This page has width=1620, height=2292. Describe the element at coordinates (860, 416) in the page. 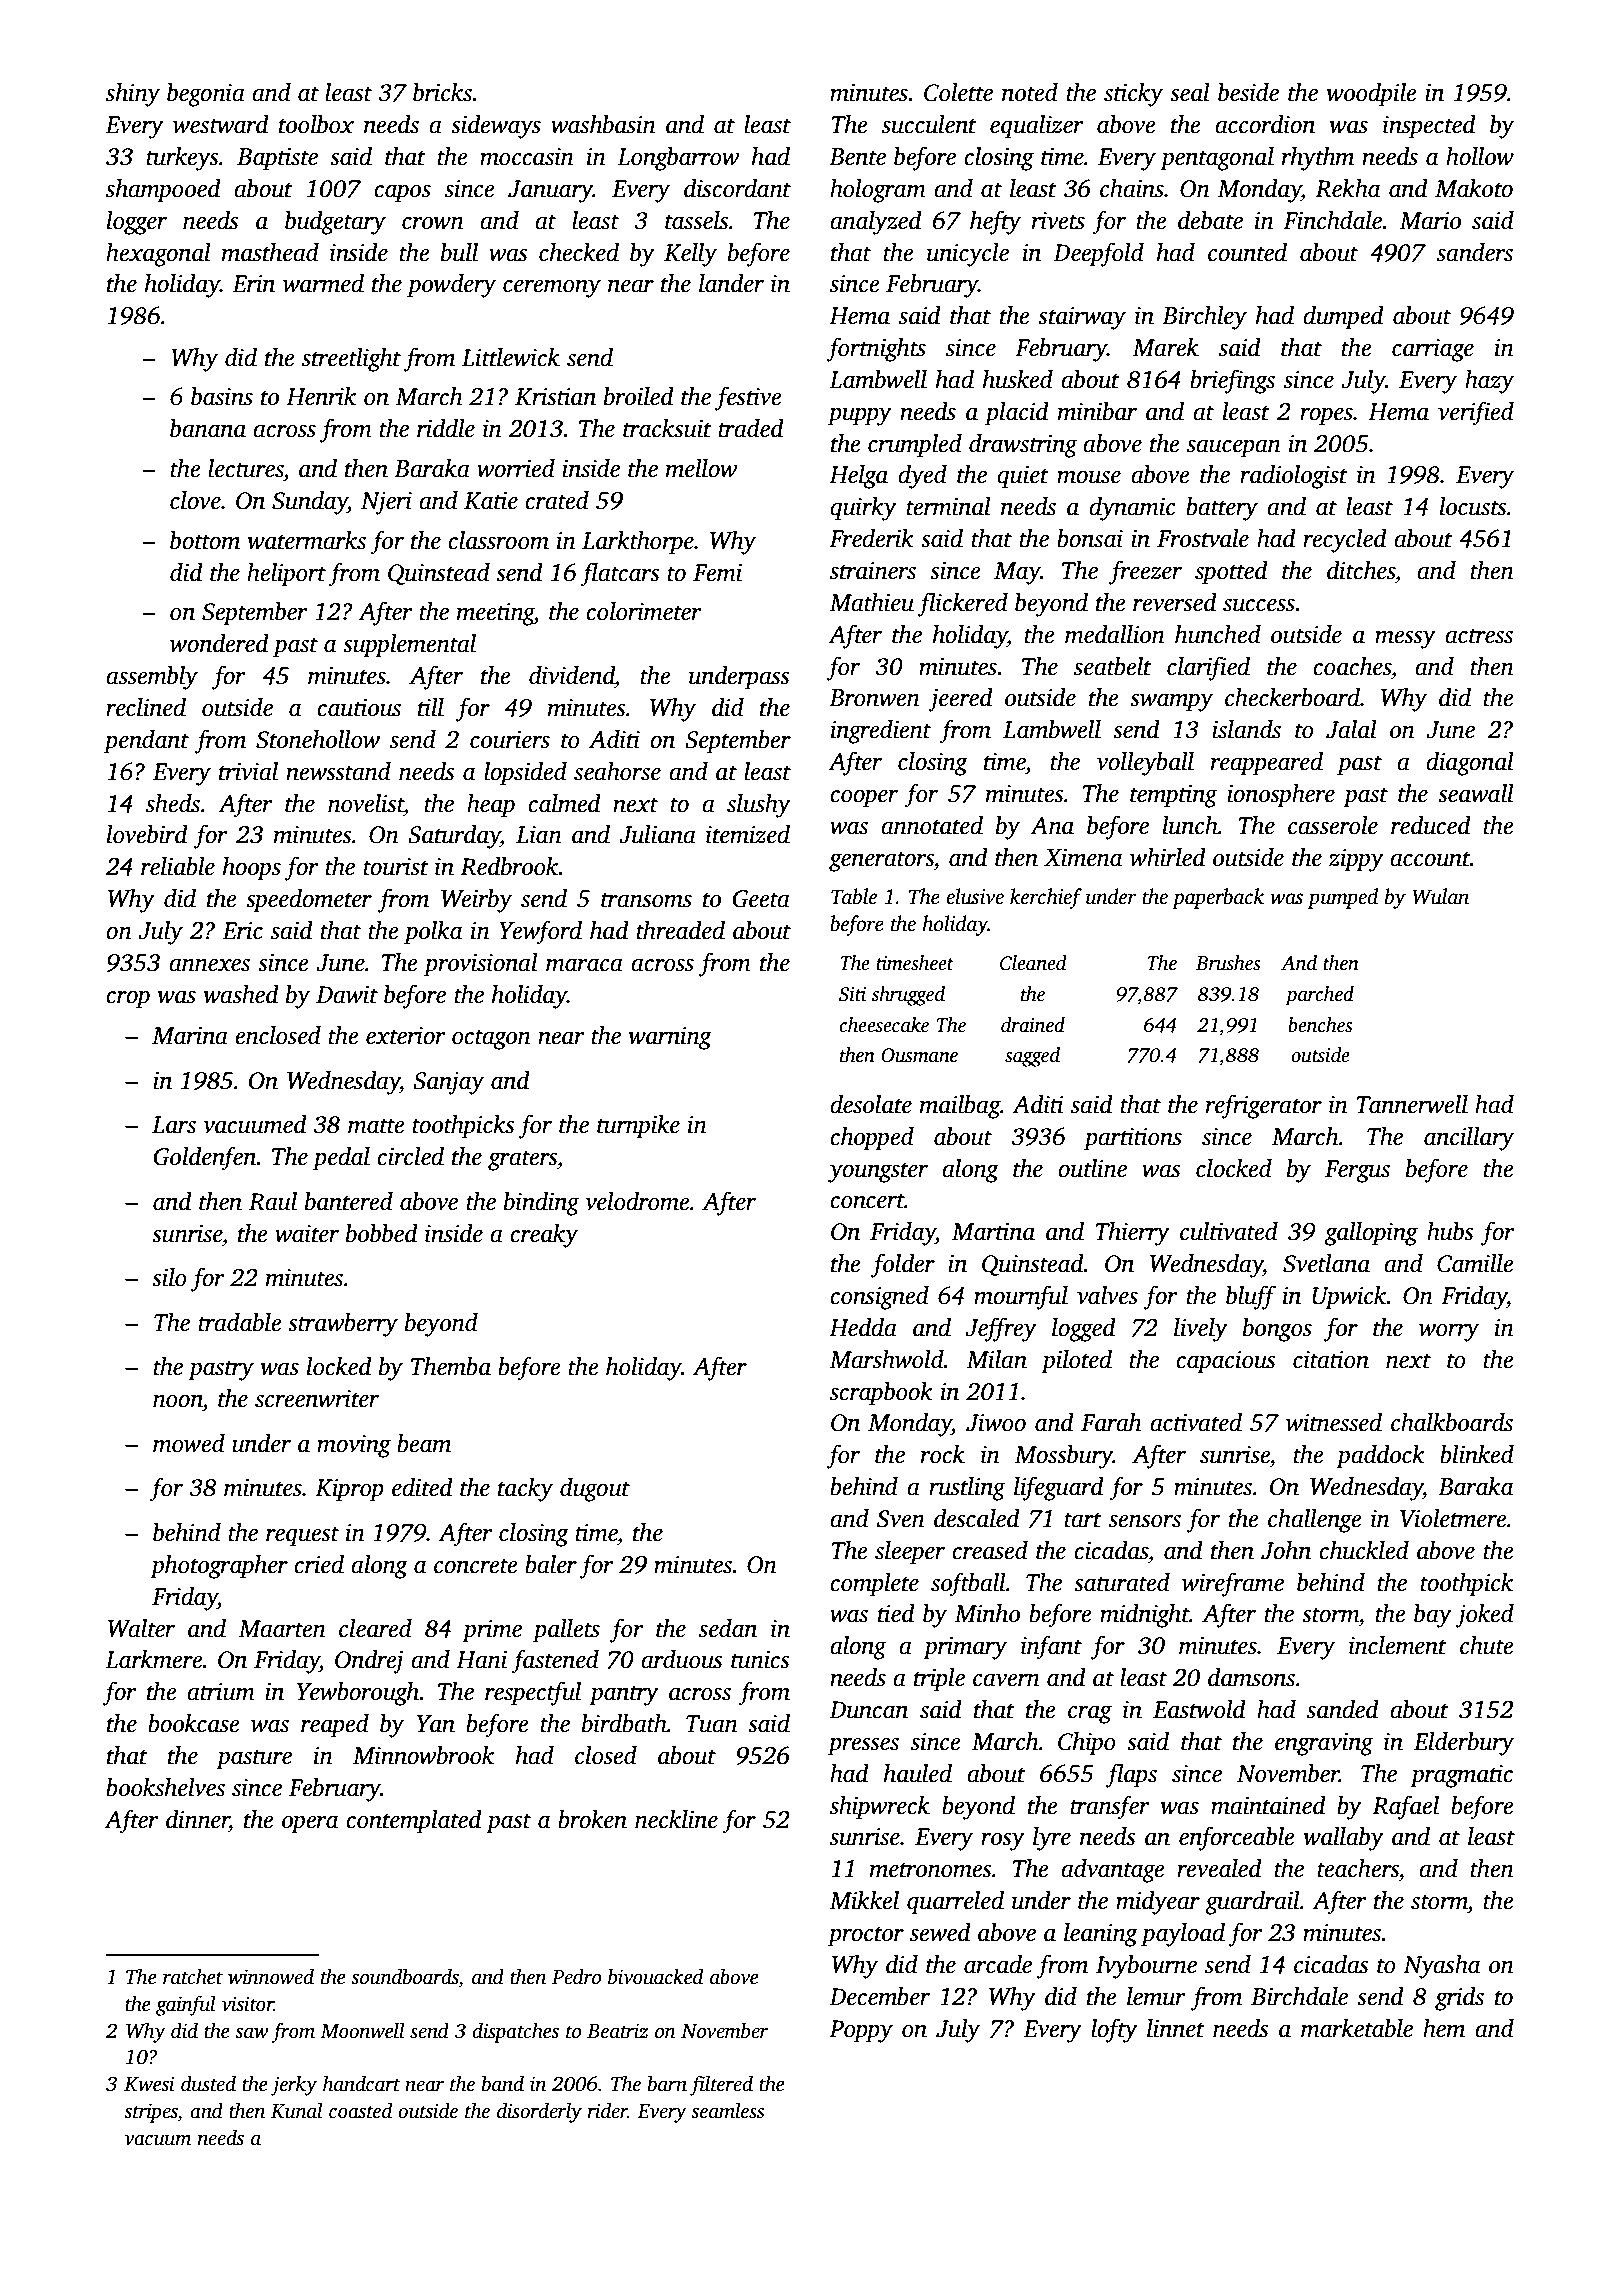

I see `puppy` at that location.
